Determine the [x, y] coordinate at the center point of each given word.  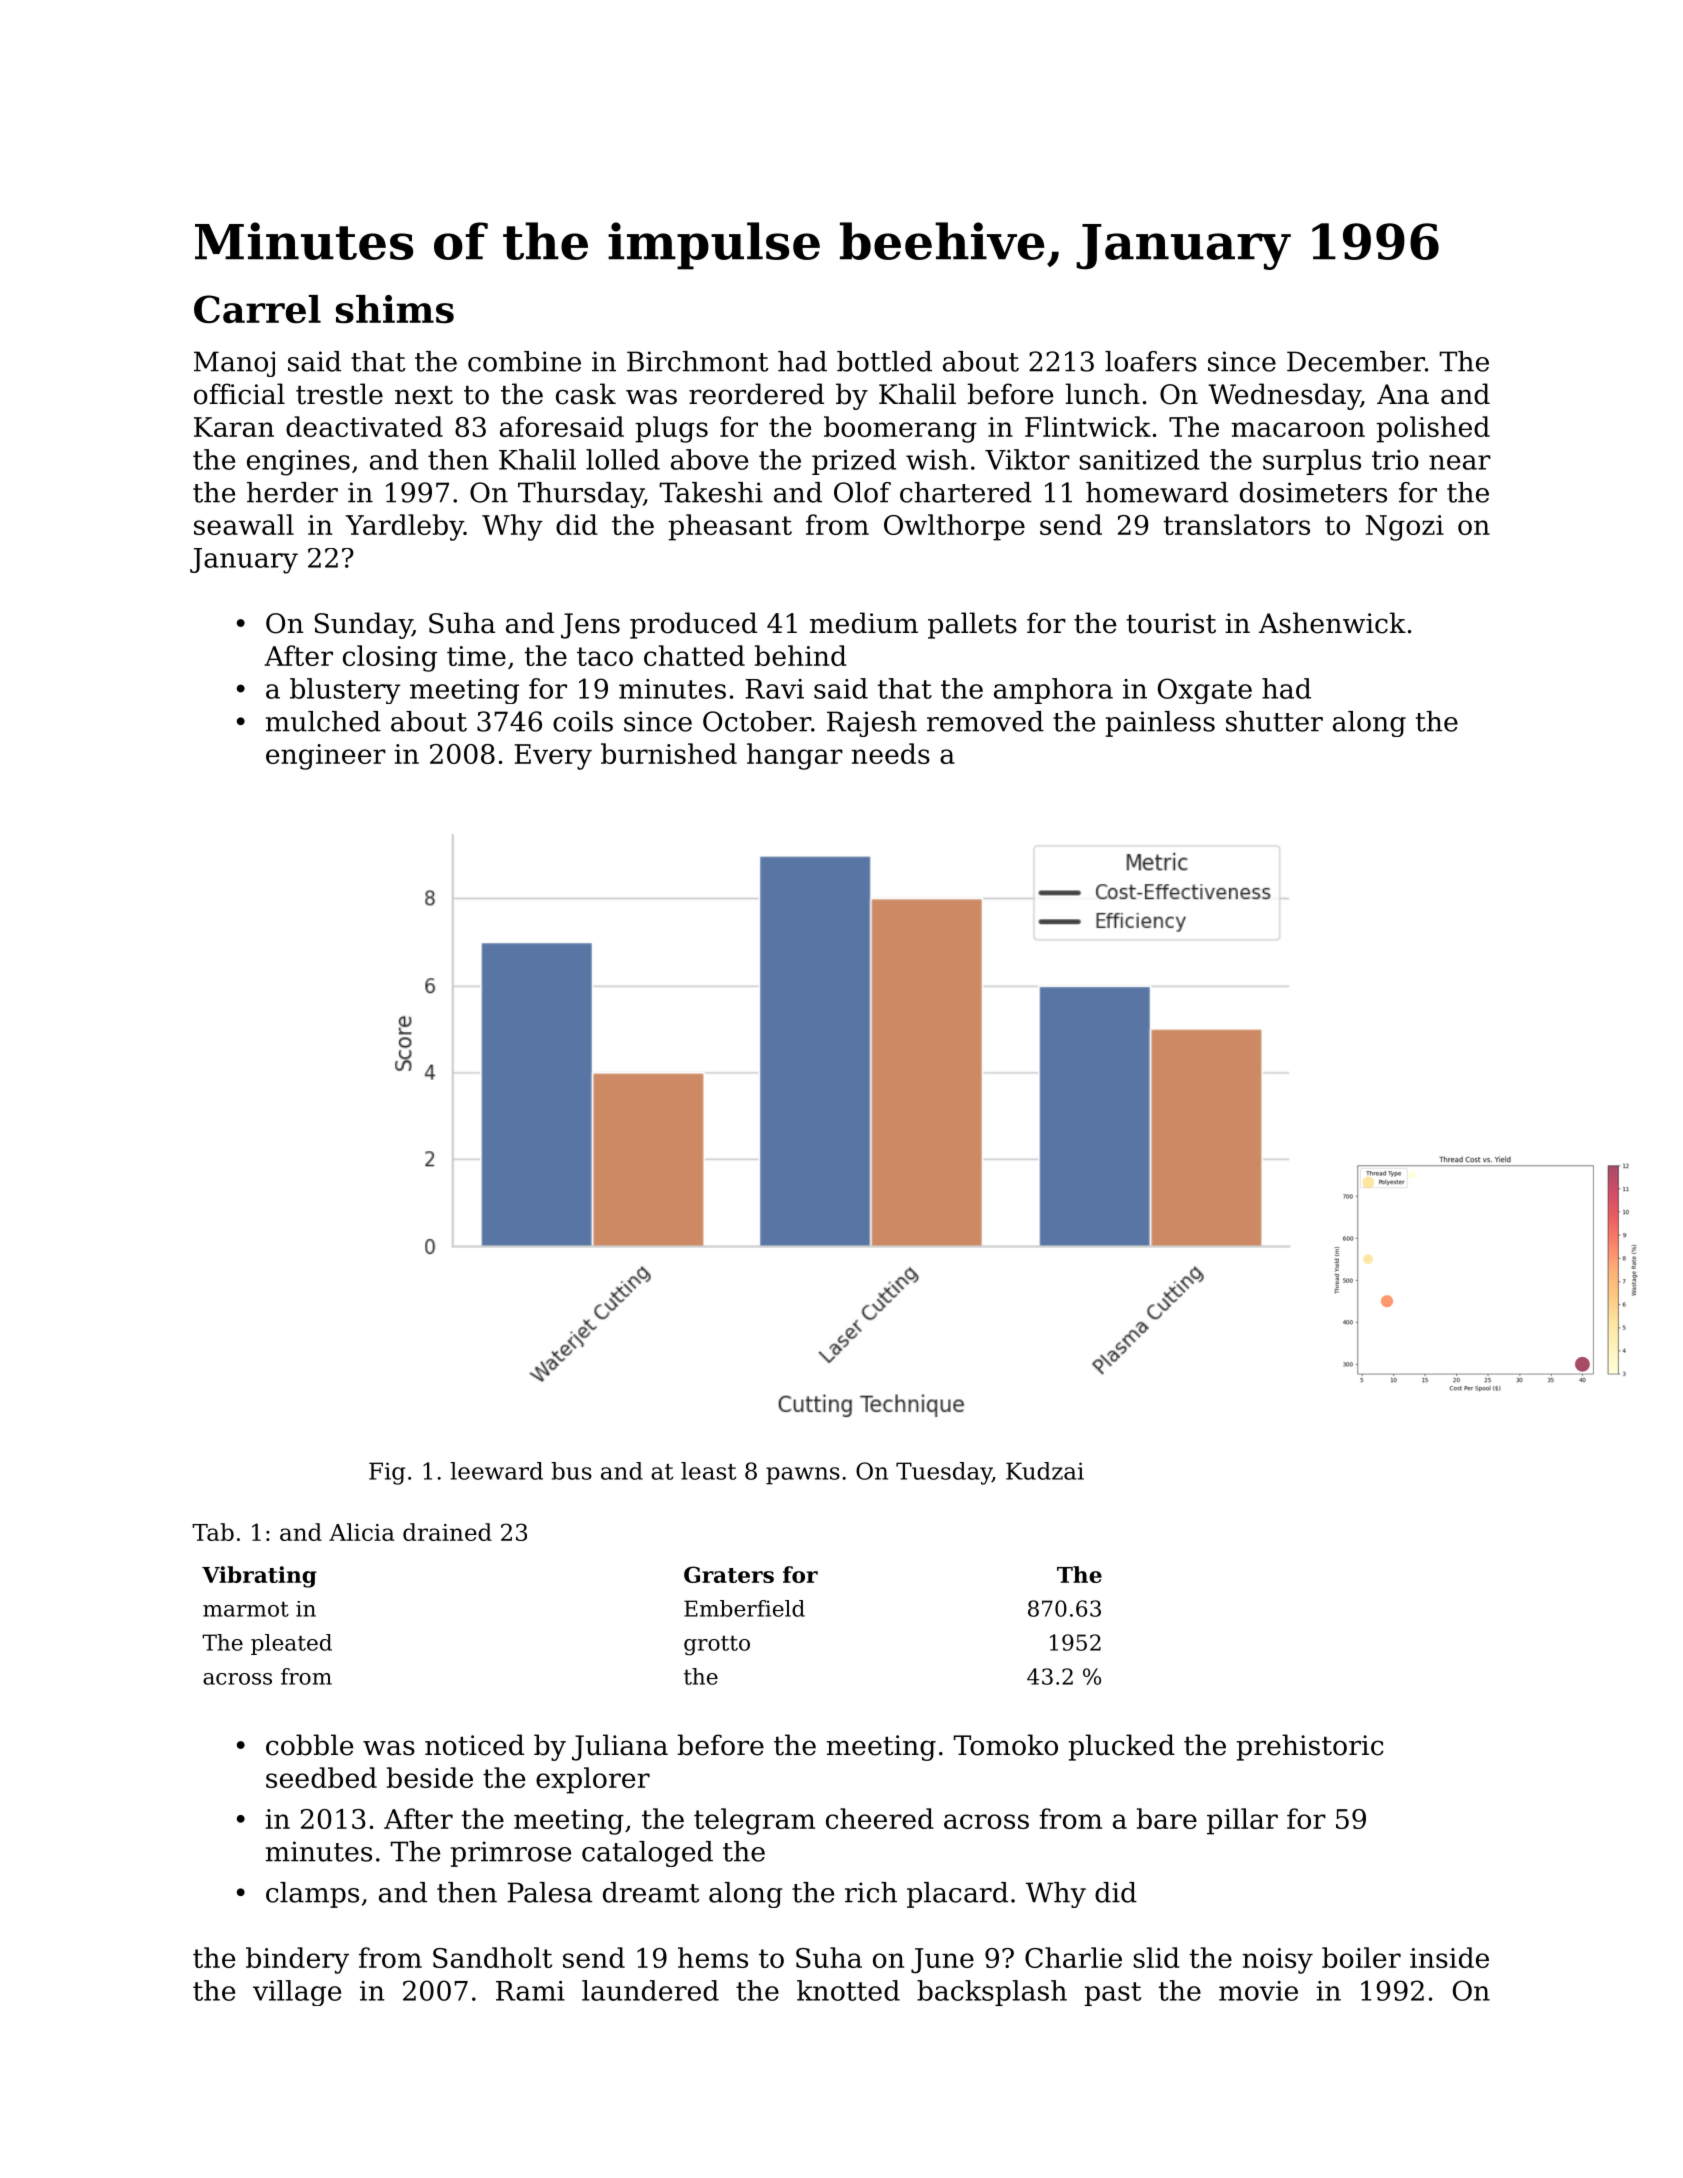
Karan [234, 427]
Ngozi [1405, 528]
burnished [669, 753]
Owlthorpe [954, 527]
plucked [1122, 1747]
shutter [1274, 721]
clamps [312, 1895]
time [476, 656]
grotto [717, 1645]
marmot [246, 1609]
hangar [795, 756]
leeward [496, 1471]
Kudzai [1045, 1471]
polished [1433, 429]
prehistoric [1310, 1747]
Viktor [1027, 459]
